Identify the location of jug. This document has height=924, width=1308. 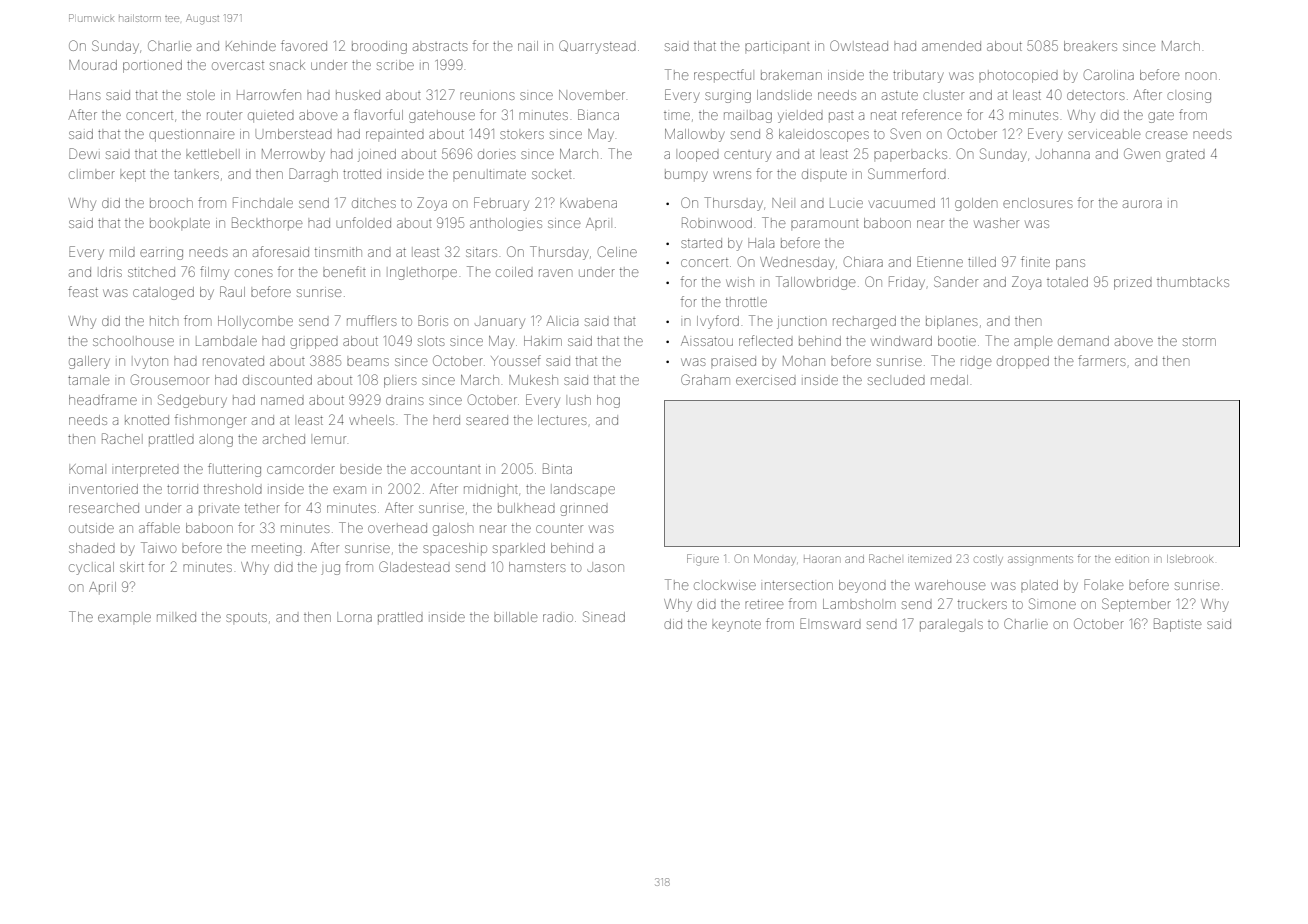
(330, 569).
